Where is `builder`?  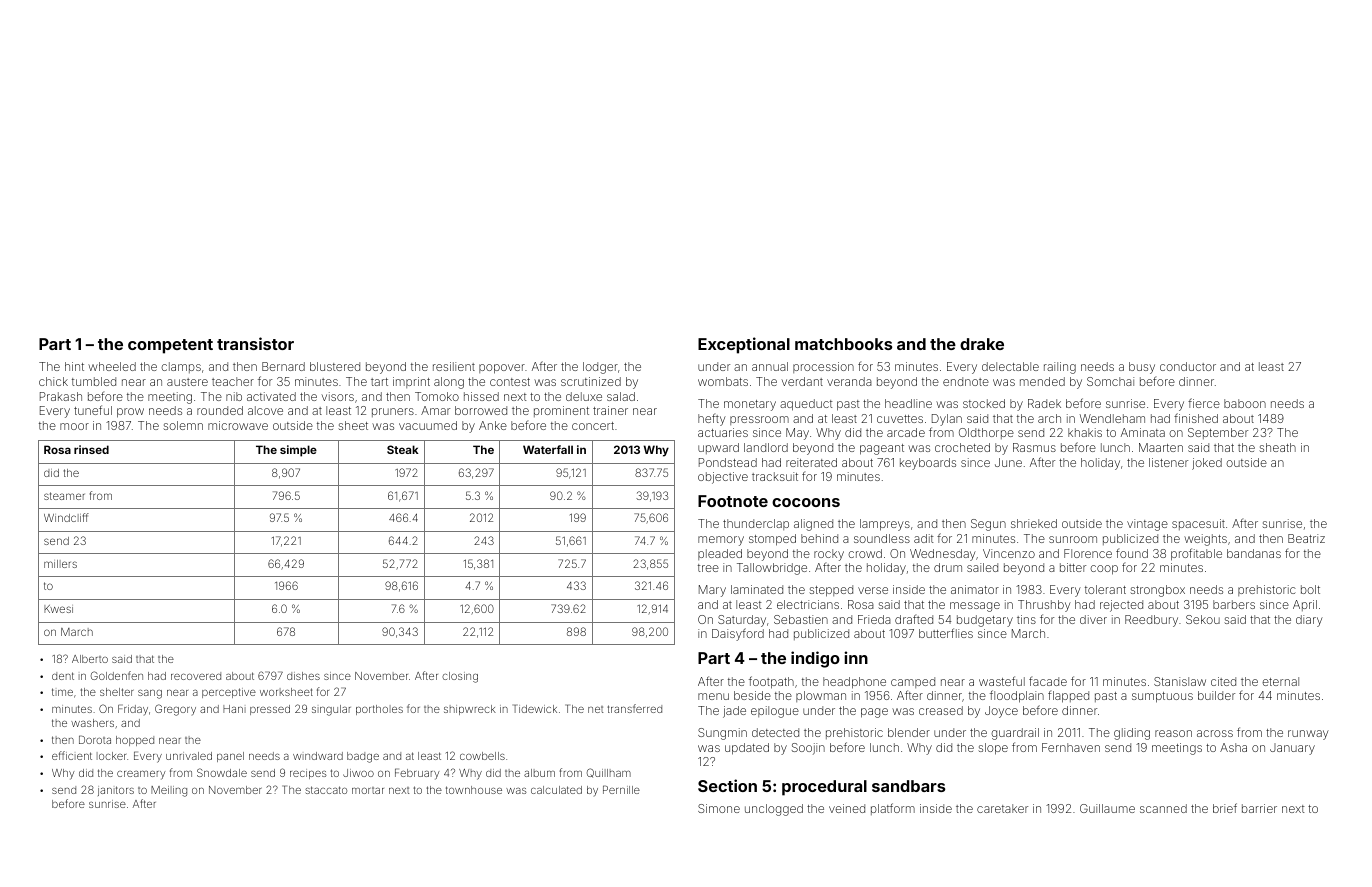
builder is located at coordinates (1216, 695).
